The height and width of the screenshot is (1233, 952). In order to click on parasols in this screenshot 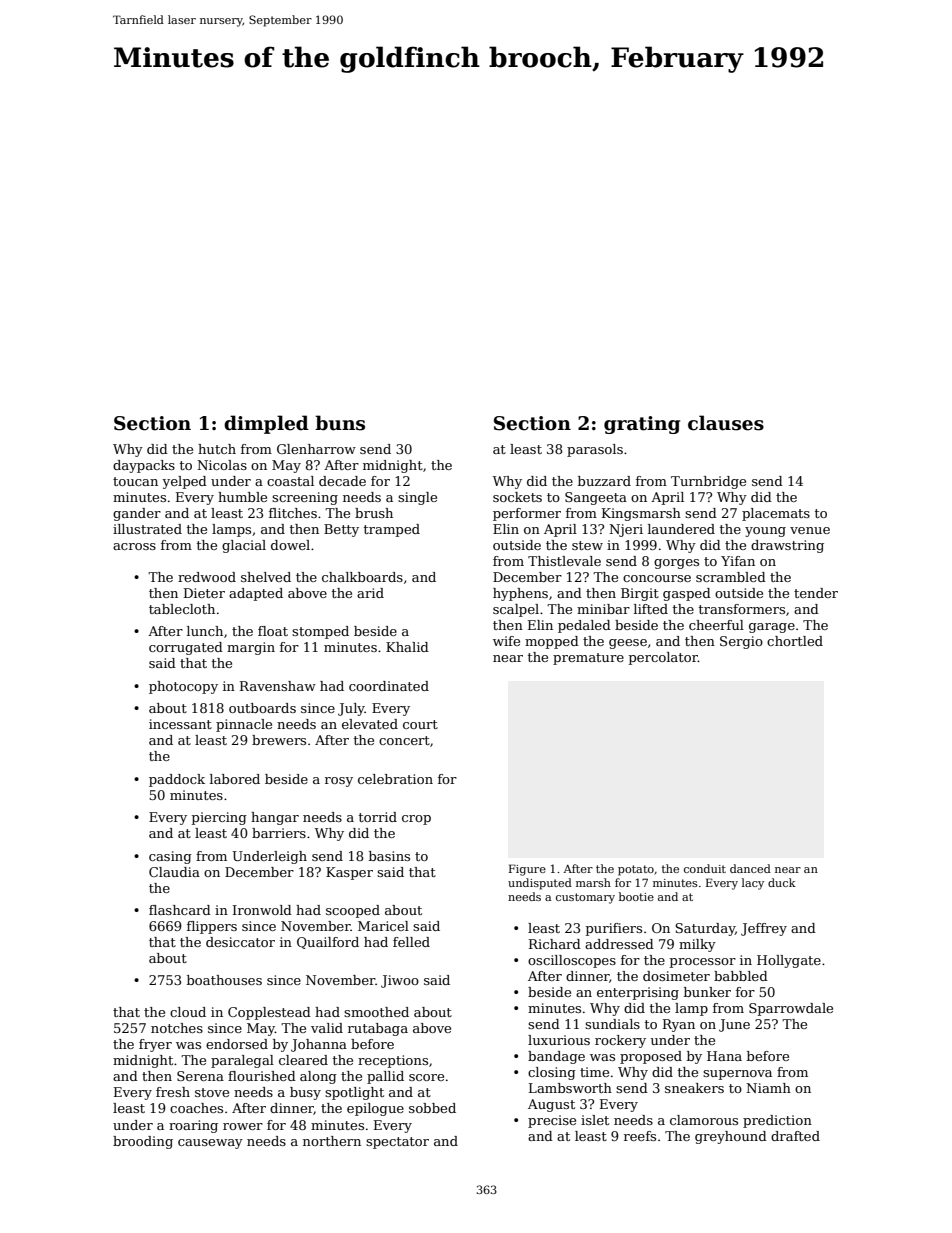, I will do `click(595, 450)`.
